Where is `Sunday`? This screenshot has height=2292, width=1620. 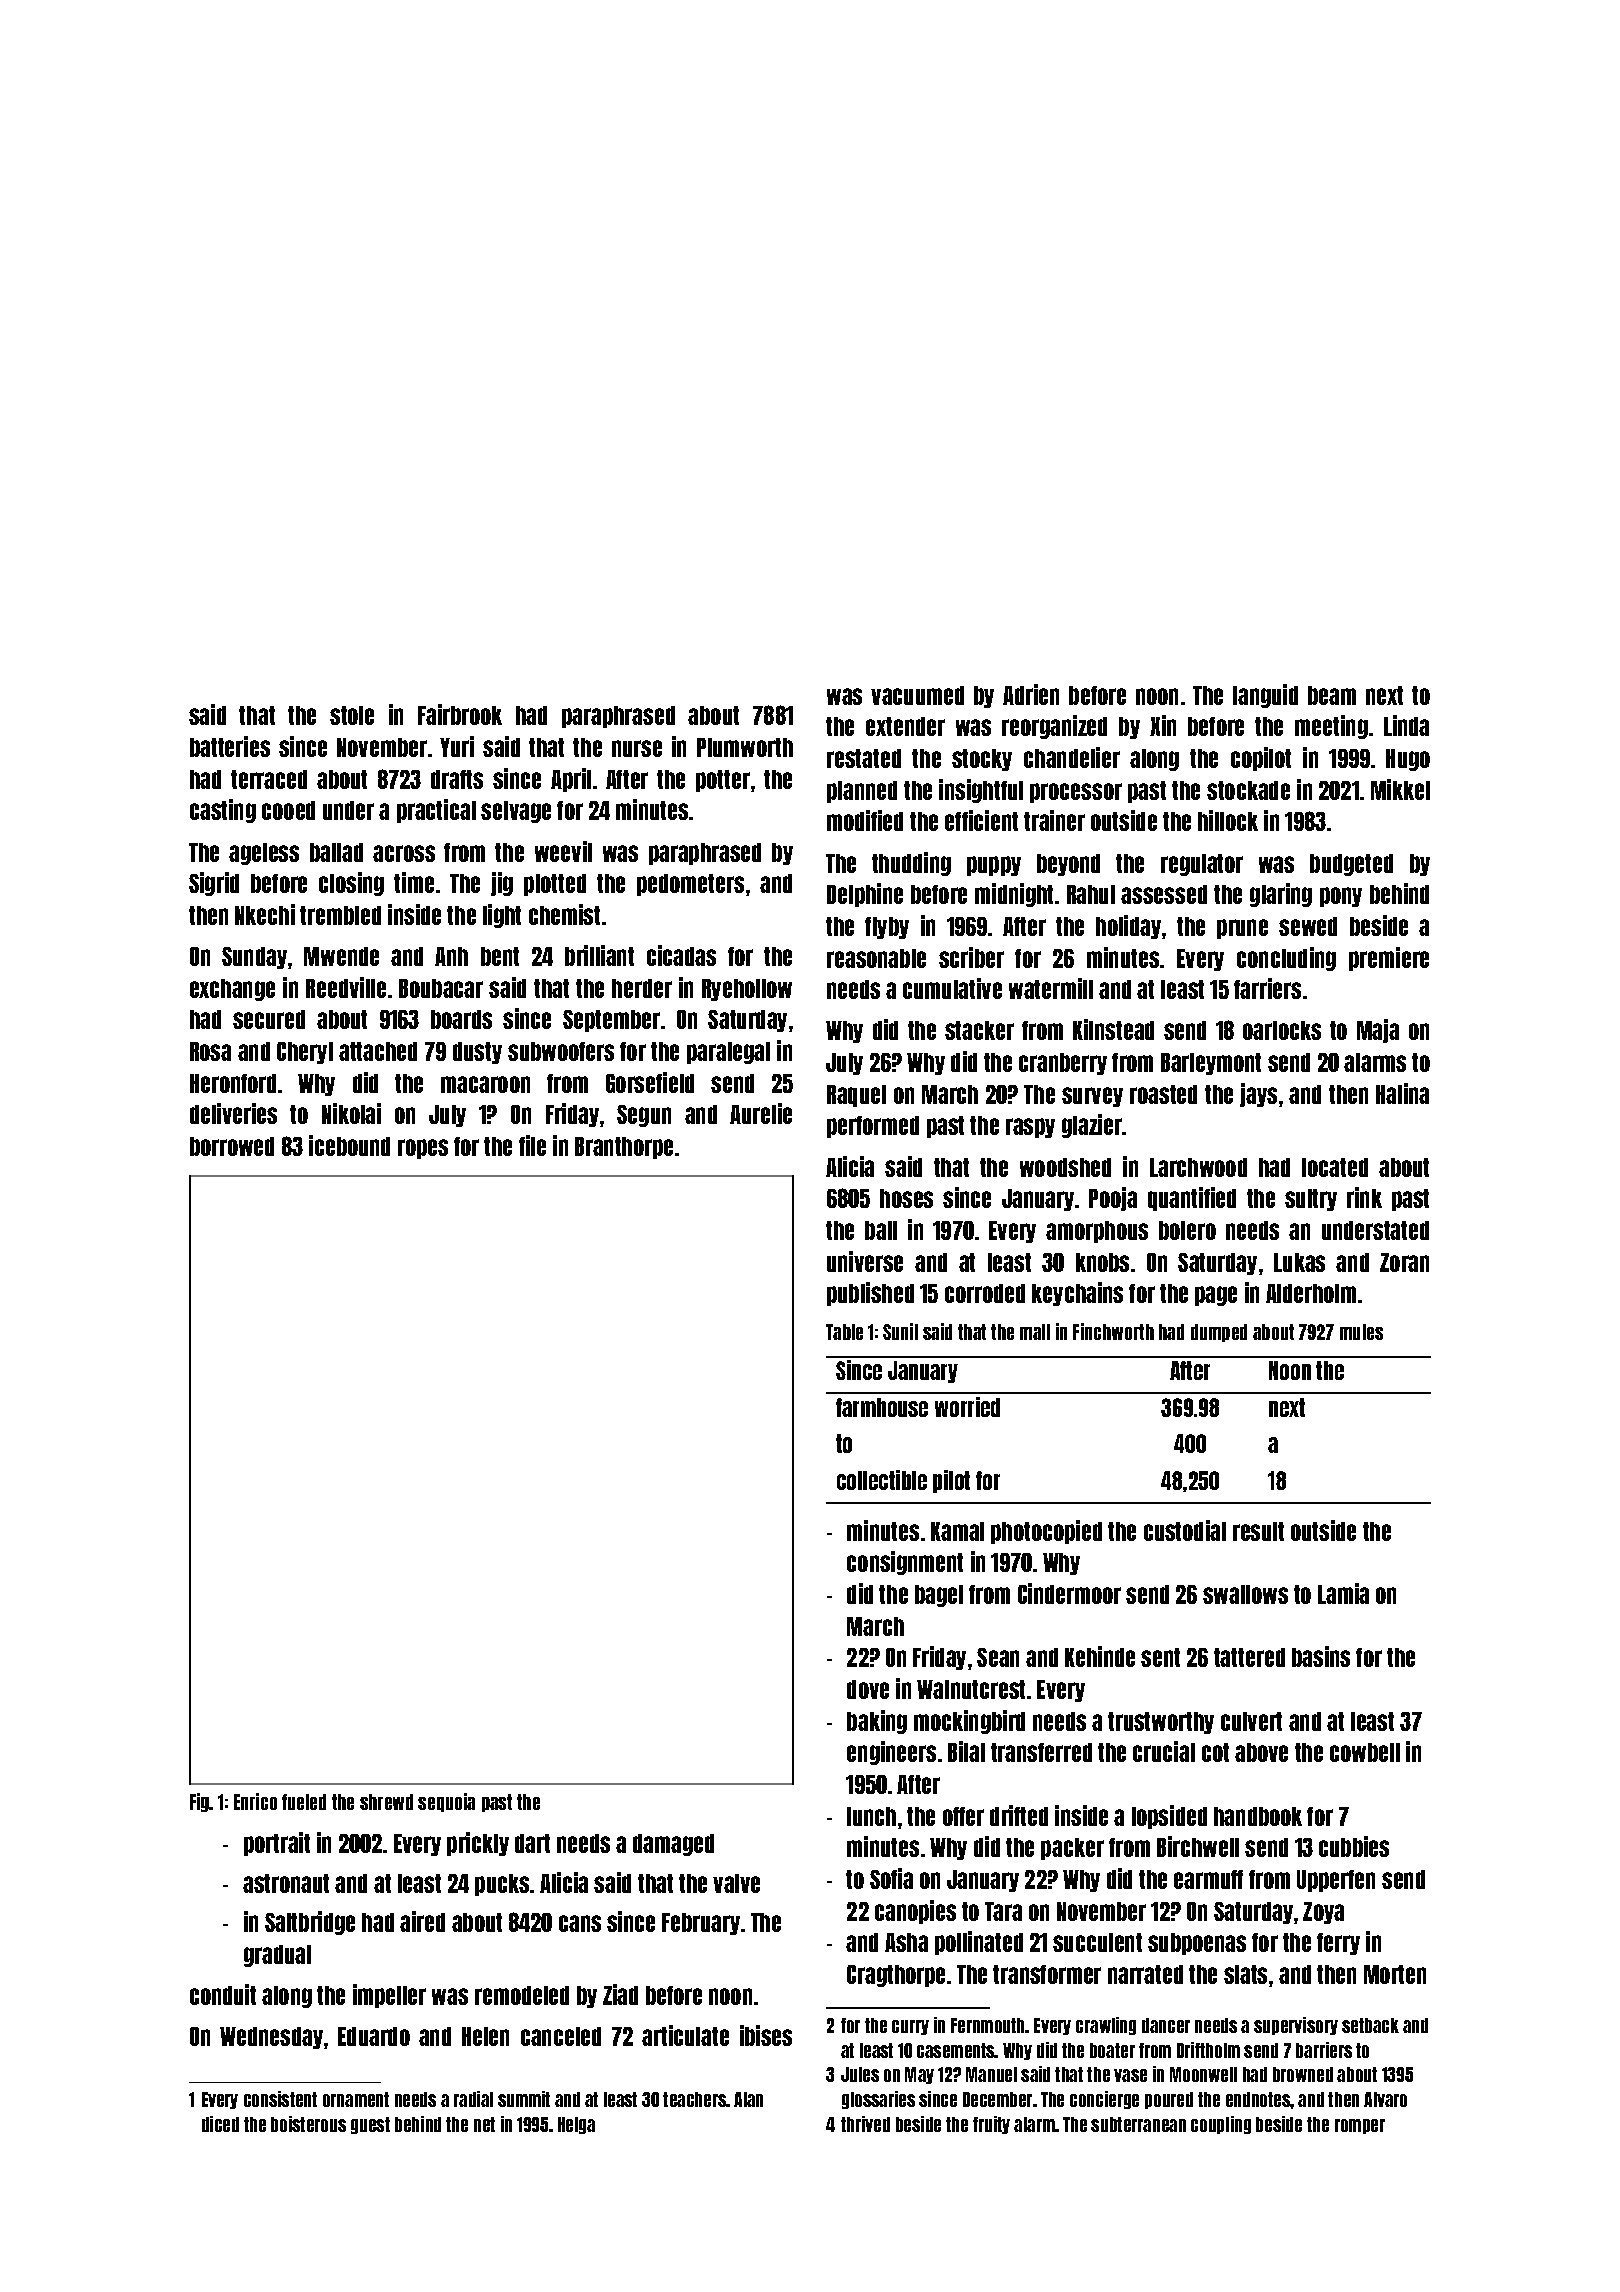
Sunday is located at coordinates (254, 958).
